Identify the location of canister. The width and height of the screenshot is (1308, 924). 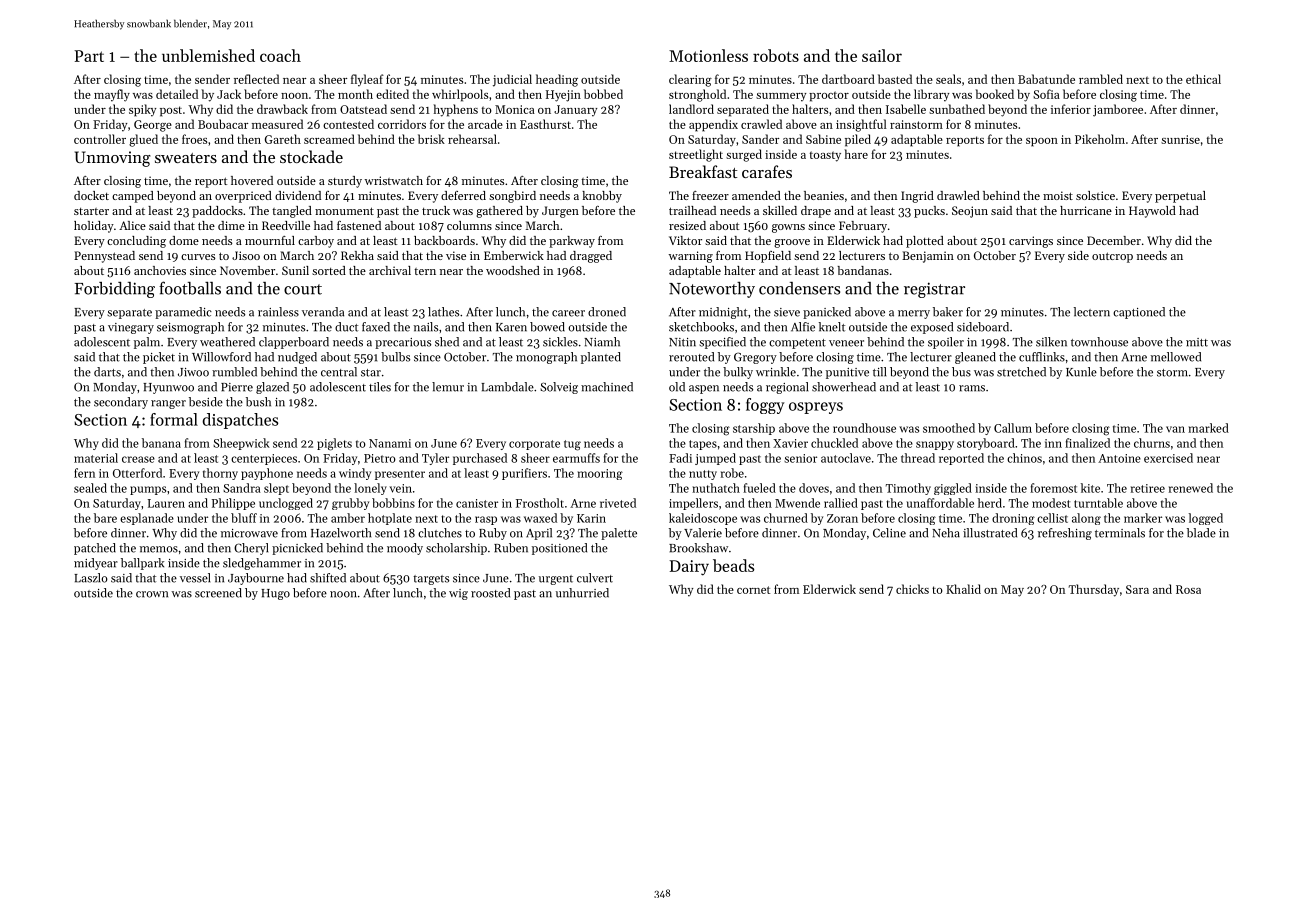
(477, 503).
